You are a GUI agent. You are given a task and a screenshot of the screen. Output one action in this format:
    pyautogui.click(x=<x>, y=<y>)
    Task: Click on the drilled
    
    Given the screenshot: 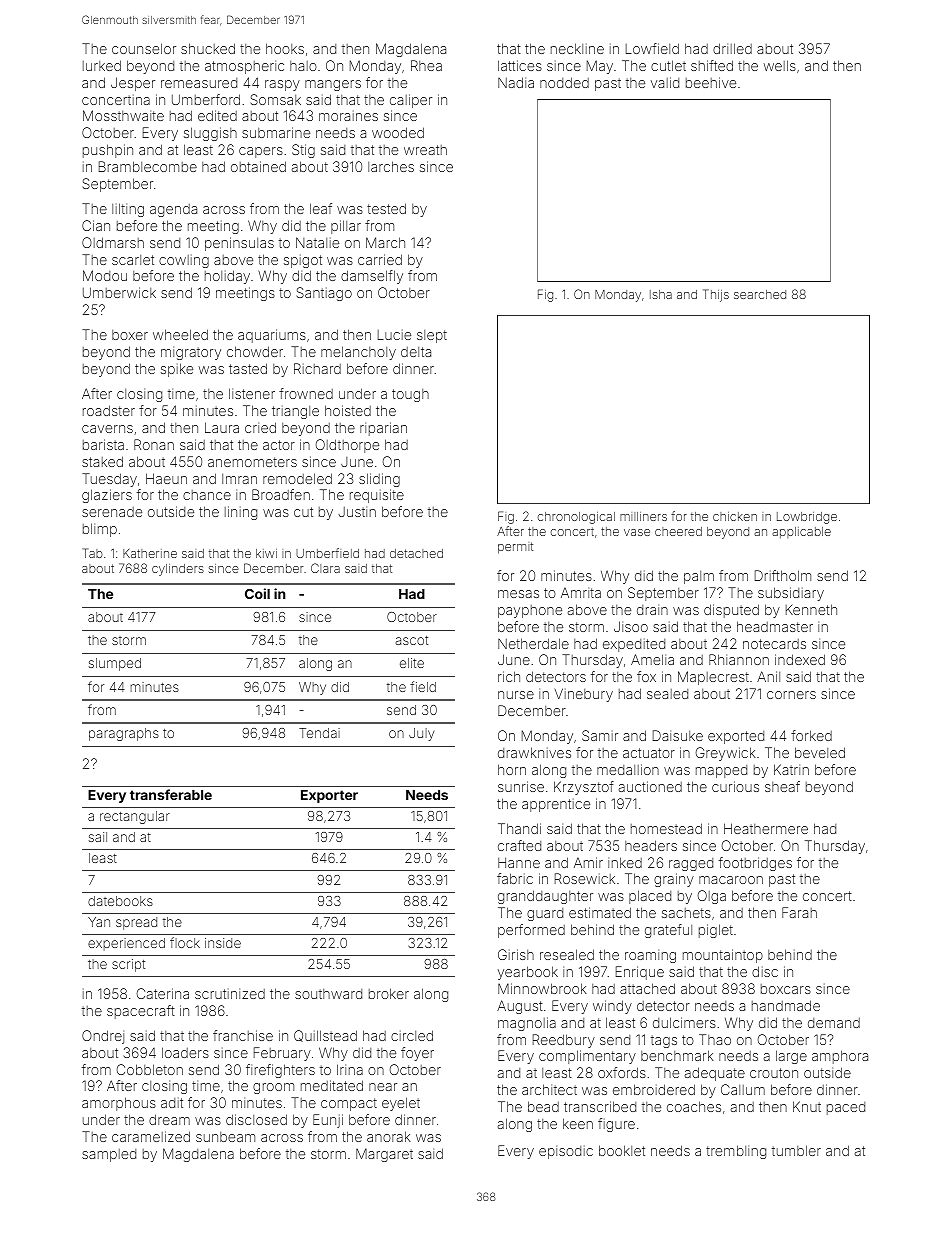 What is the action you would take?
    pyautogui.click(x=732, y=48)
